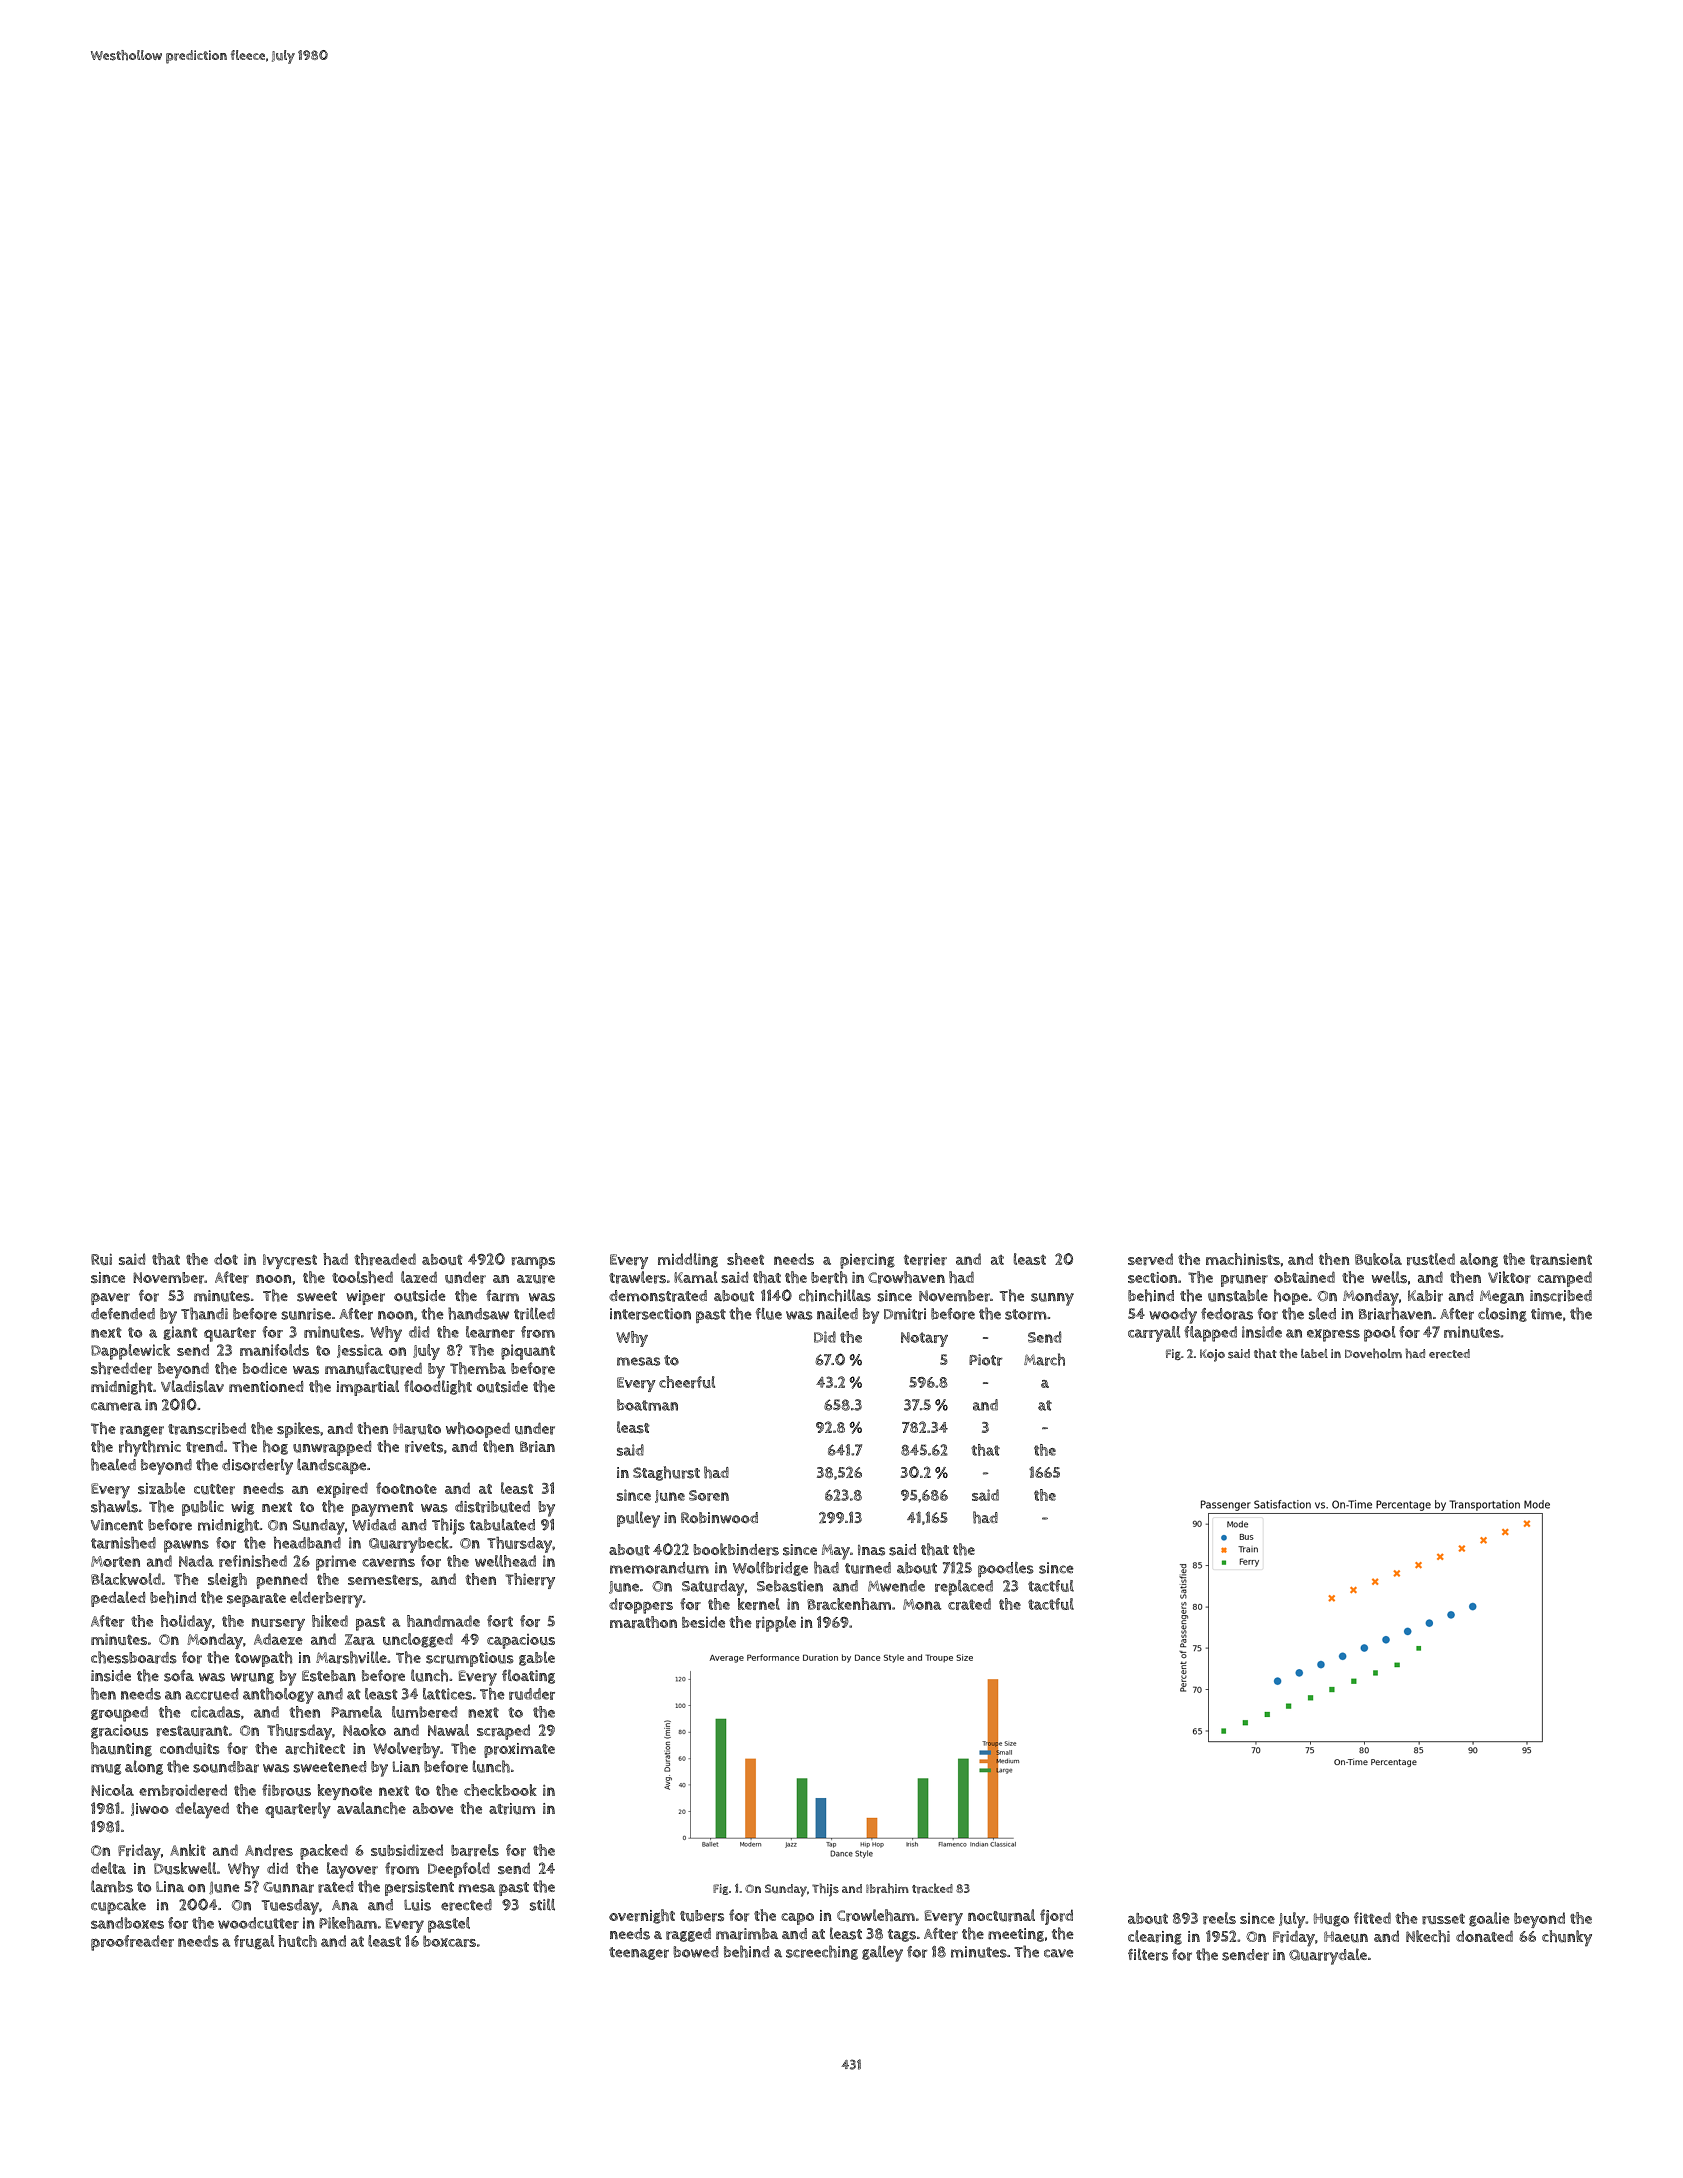 This screenshot has height=2178, width=1683. What do you see at coordinates (1244, 1281) in the screenshot?
I see `pruner` at bounding box center [1244, 1281].
